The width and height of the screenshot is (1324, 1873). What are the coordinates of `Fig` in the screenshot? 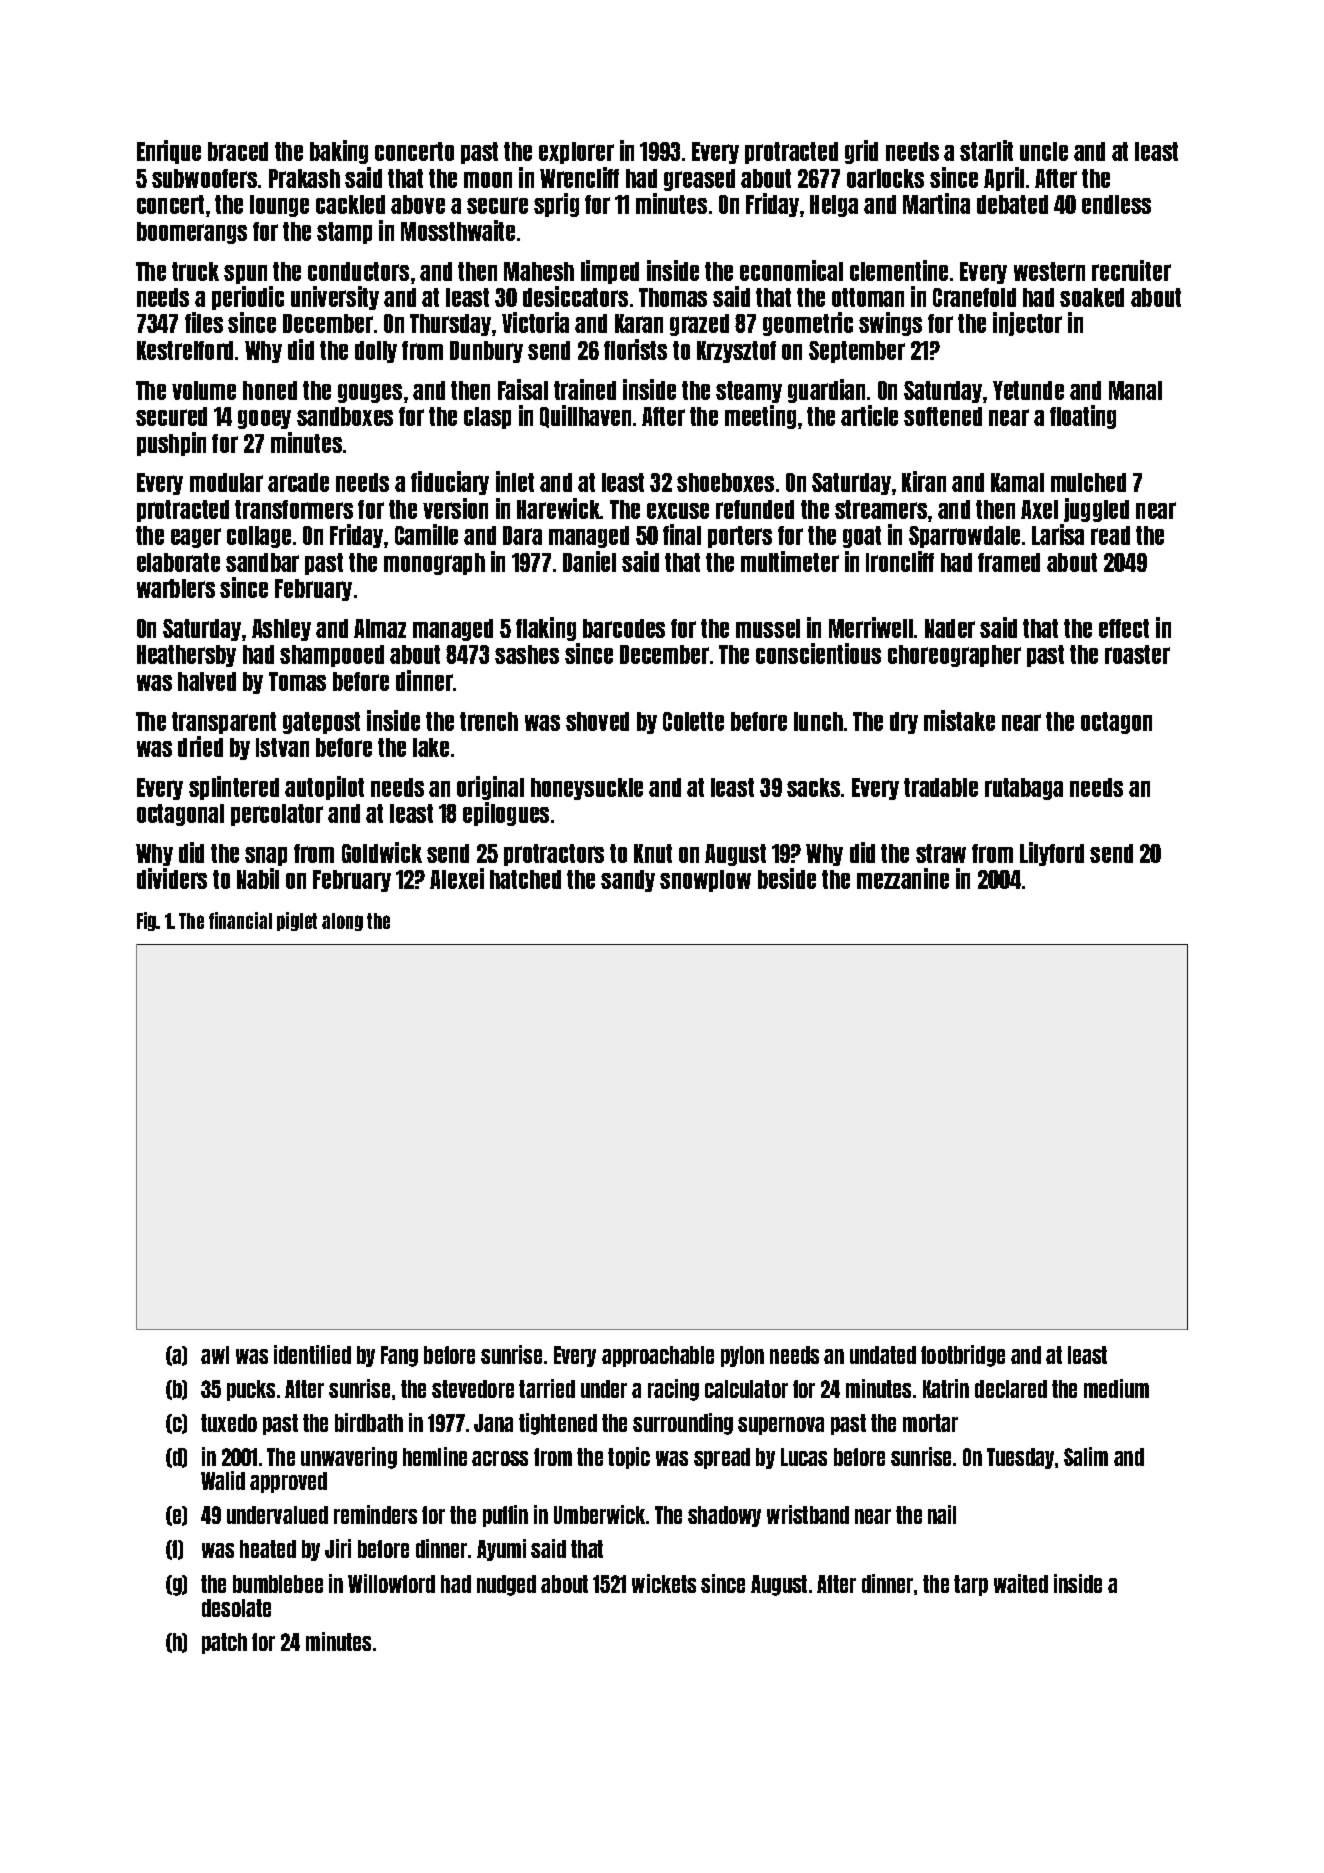 It's located at (147, 921).
